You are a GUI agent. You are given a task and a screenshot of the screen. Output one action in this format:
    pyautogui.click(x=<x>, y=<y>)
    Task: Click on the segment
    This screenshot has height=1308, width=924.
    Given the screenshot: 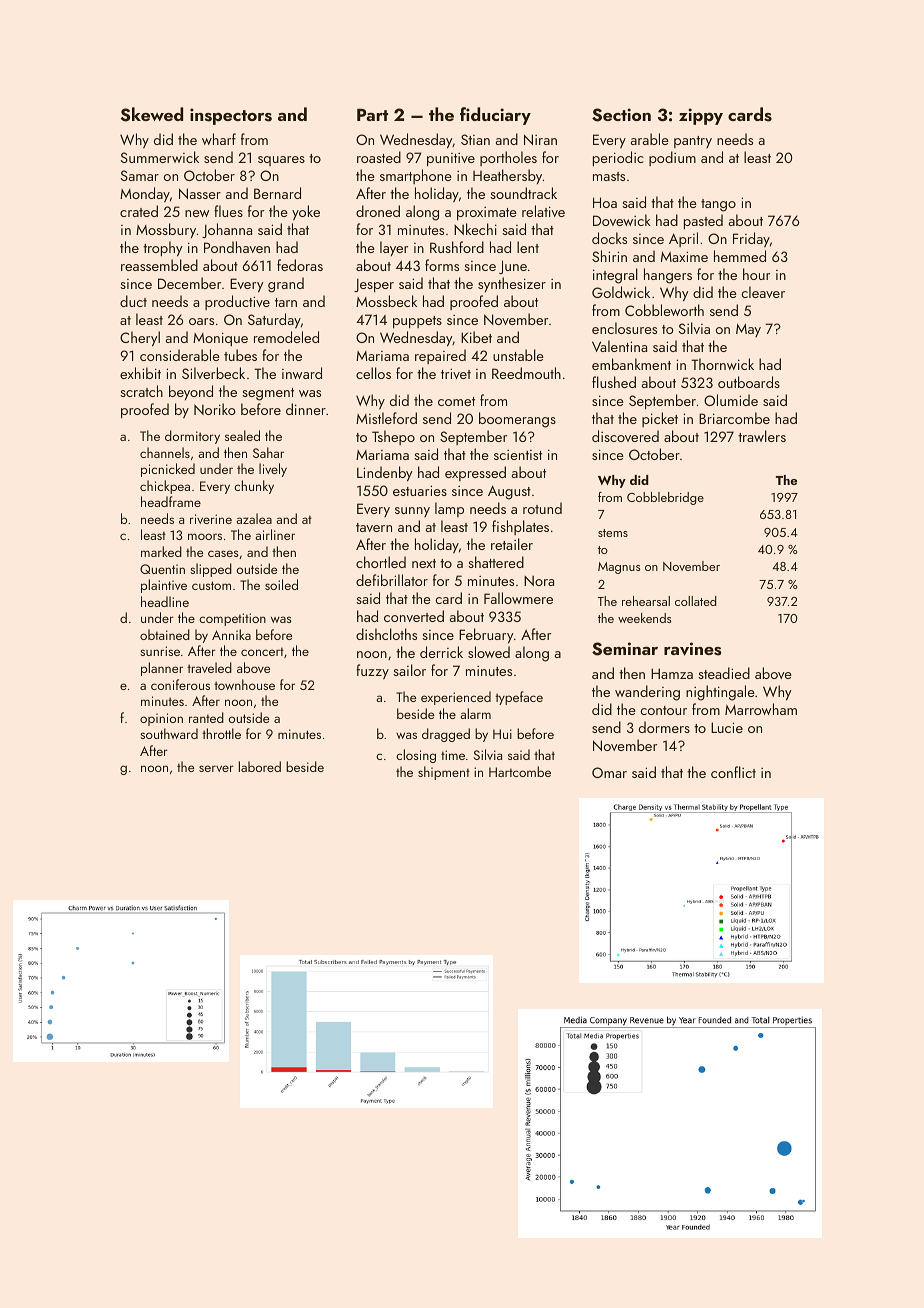 What is the action you would take?
    pyautogui.click(x=268, y=394)
